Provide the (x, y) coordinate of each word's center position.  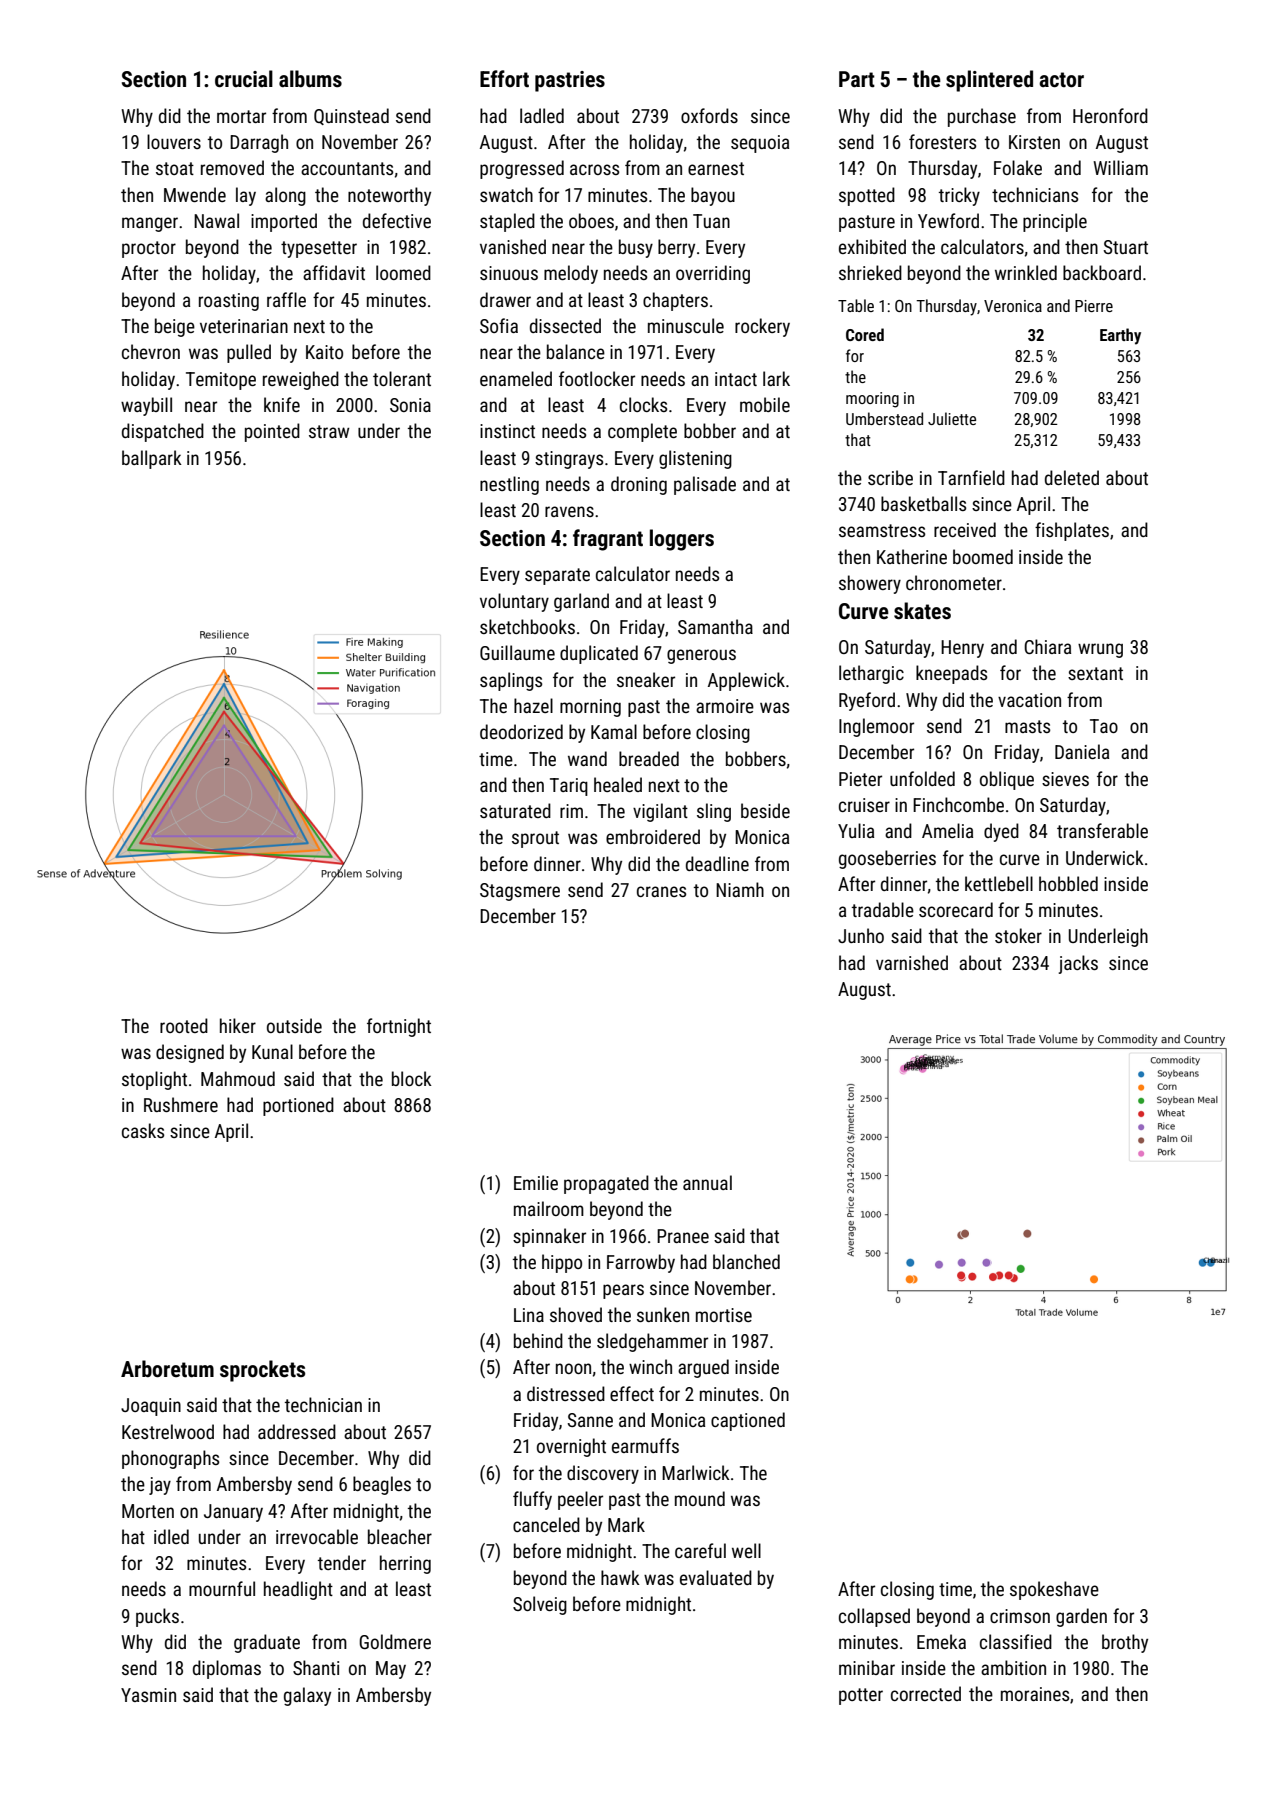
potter (861, 1696)
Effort (504, 79)
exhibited (872, 246)
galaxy (307, 1696)
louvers (174, 141)
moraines (1035, 1694)
